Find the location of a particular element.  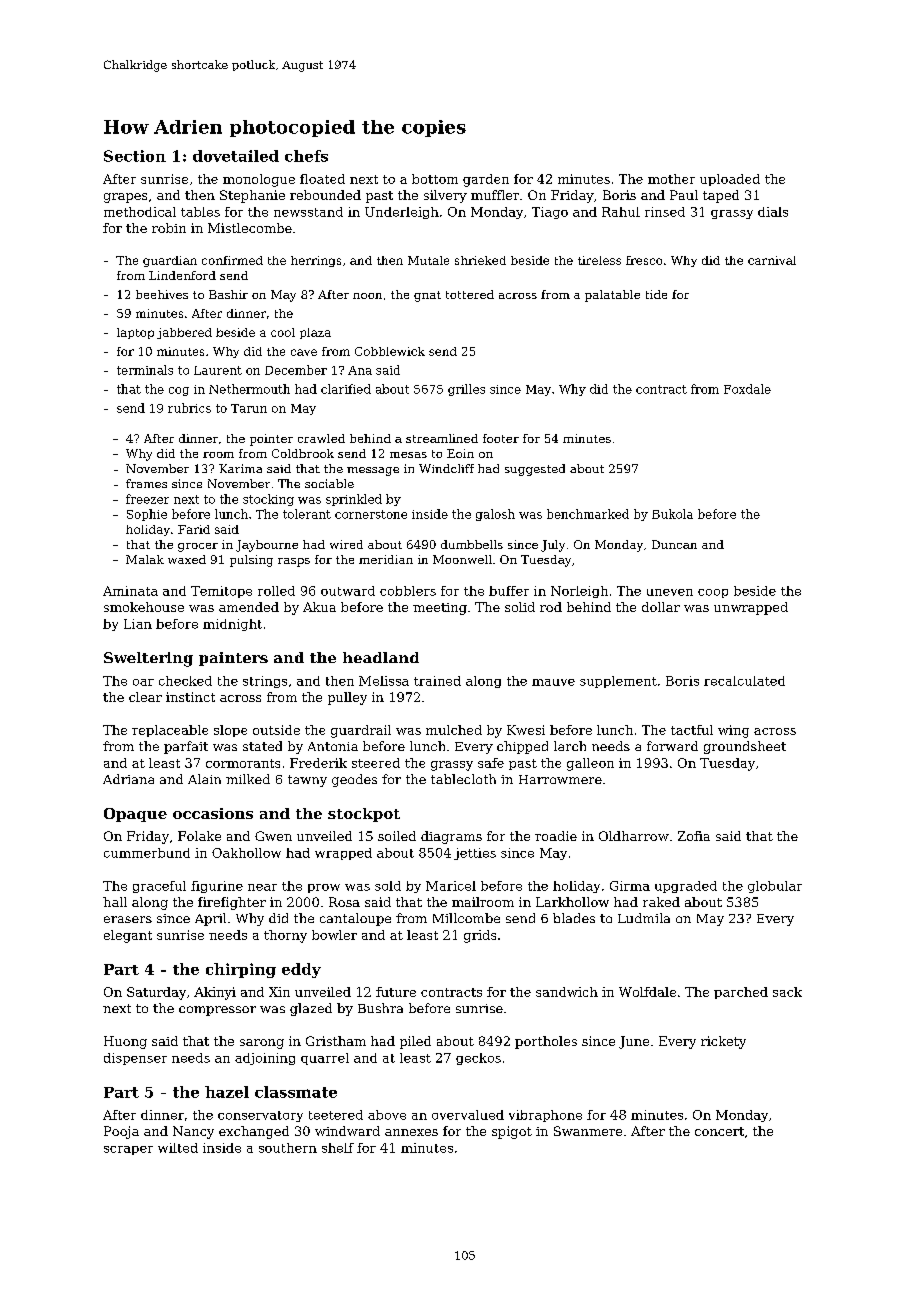

pointer is located at coordinates (271, 440).
